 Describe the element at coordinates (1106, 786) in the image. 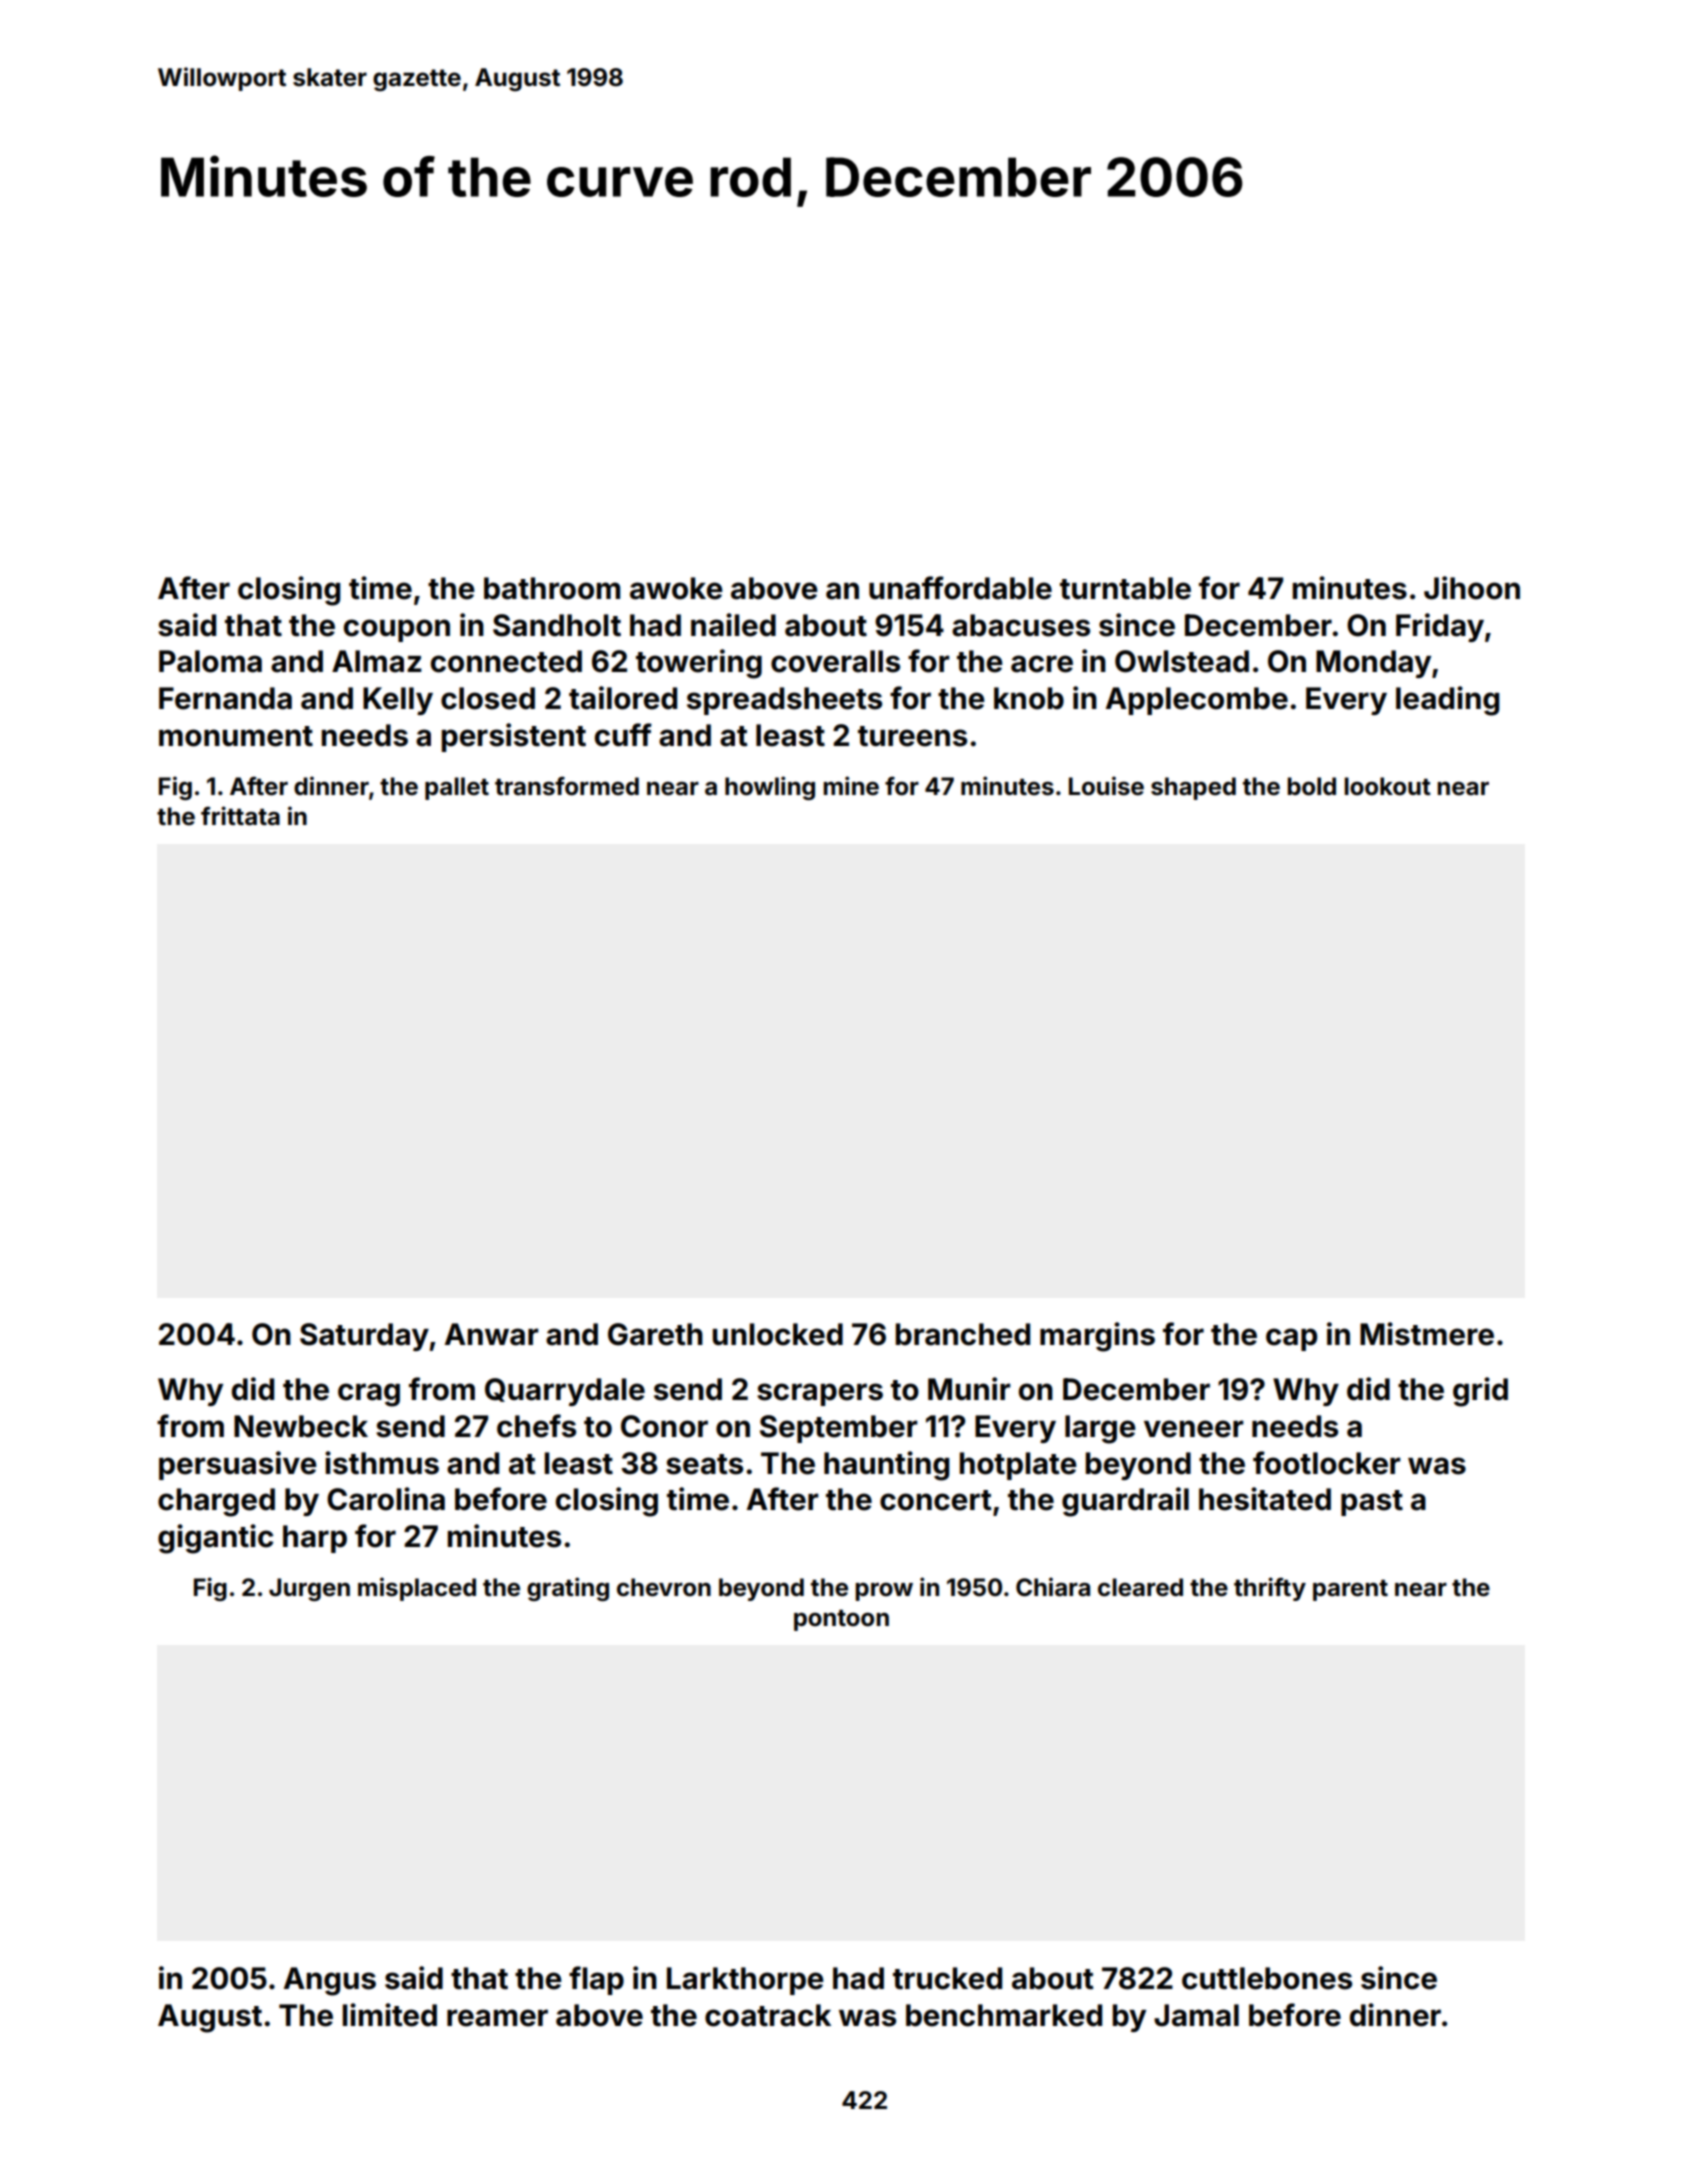

I see `Louise` at that location.
